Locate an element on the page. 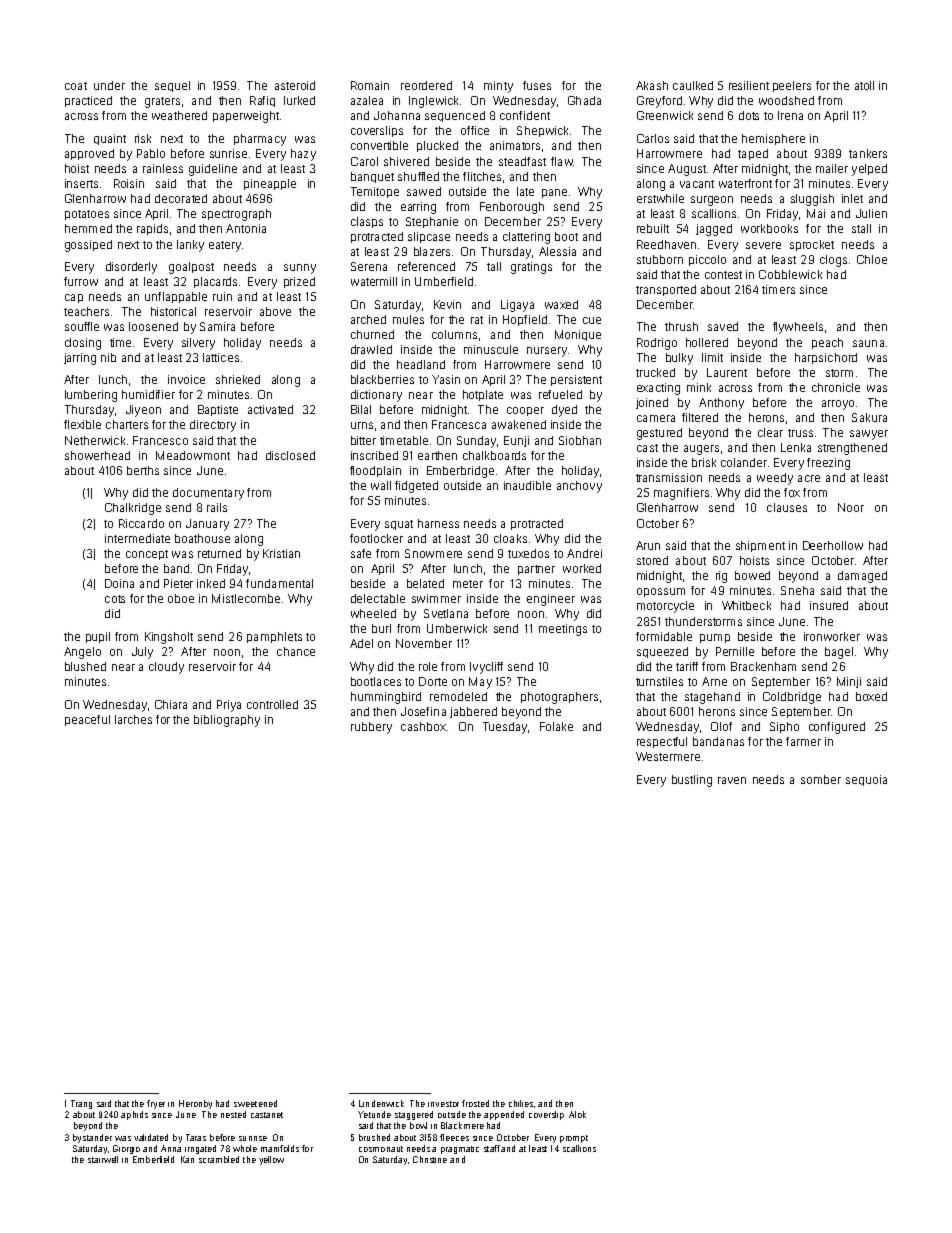  nib is located at coordinates (108, 357).
